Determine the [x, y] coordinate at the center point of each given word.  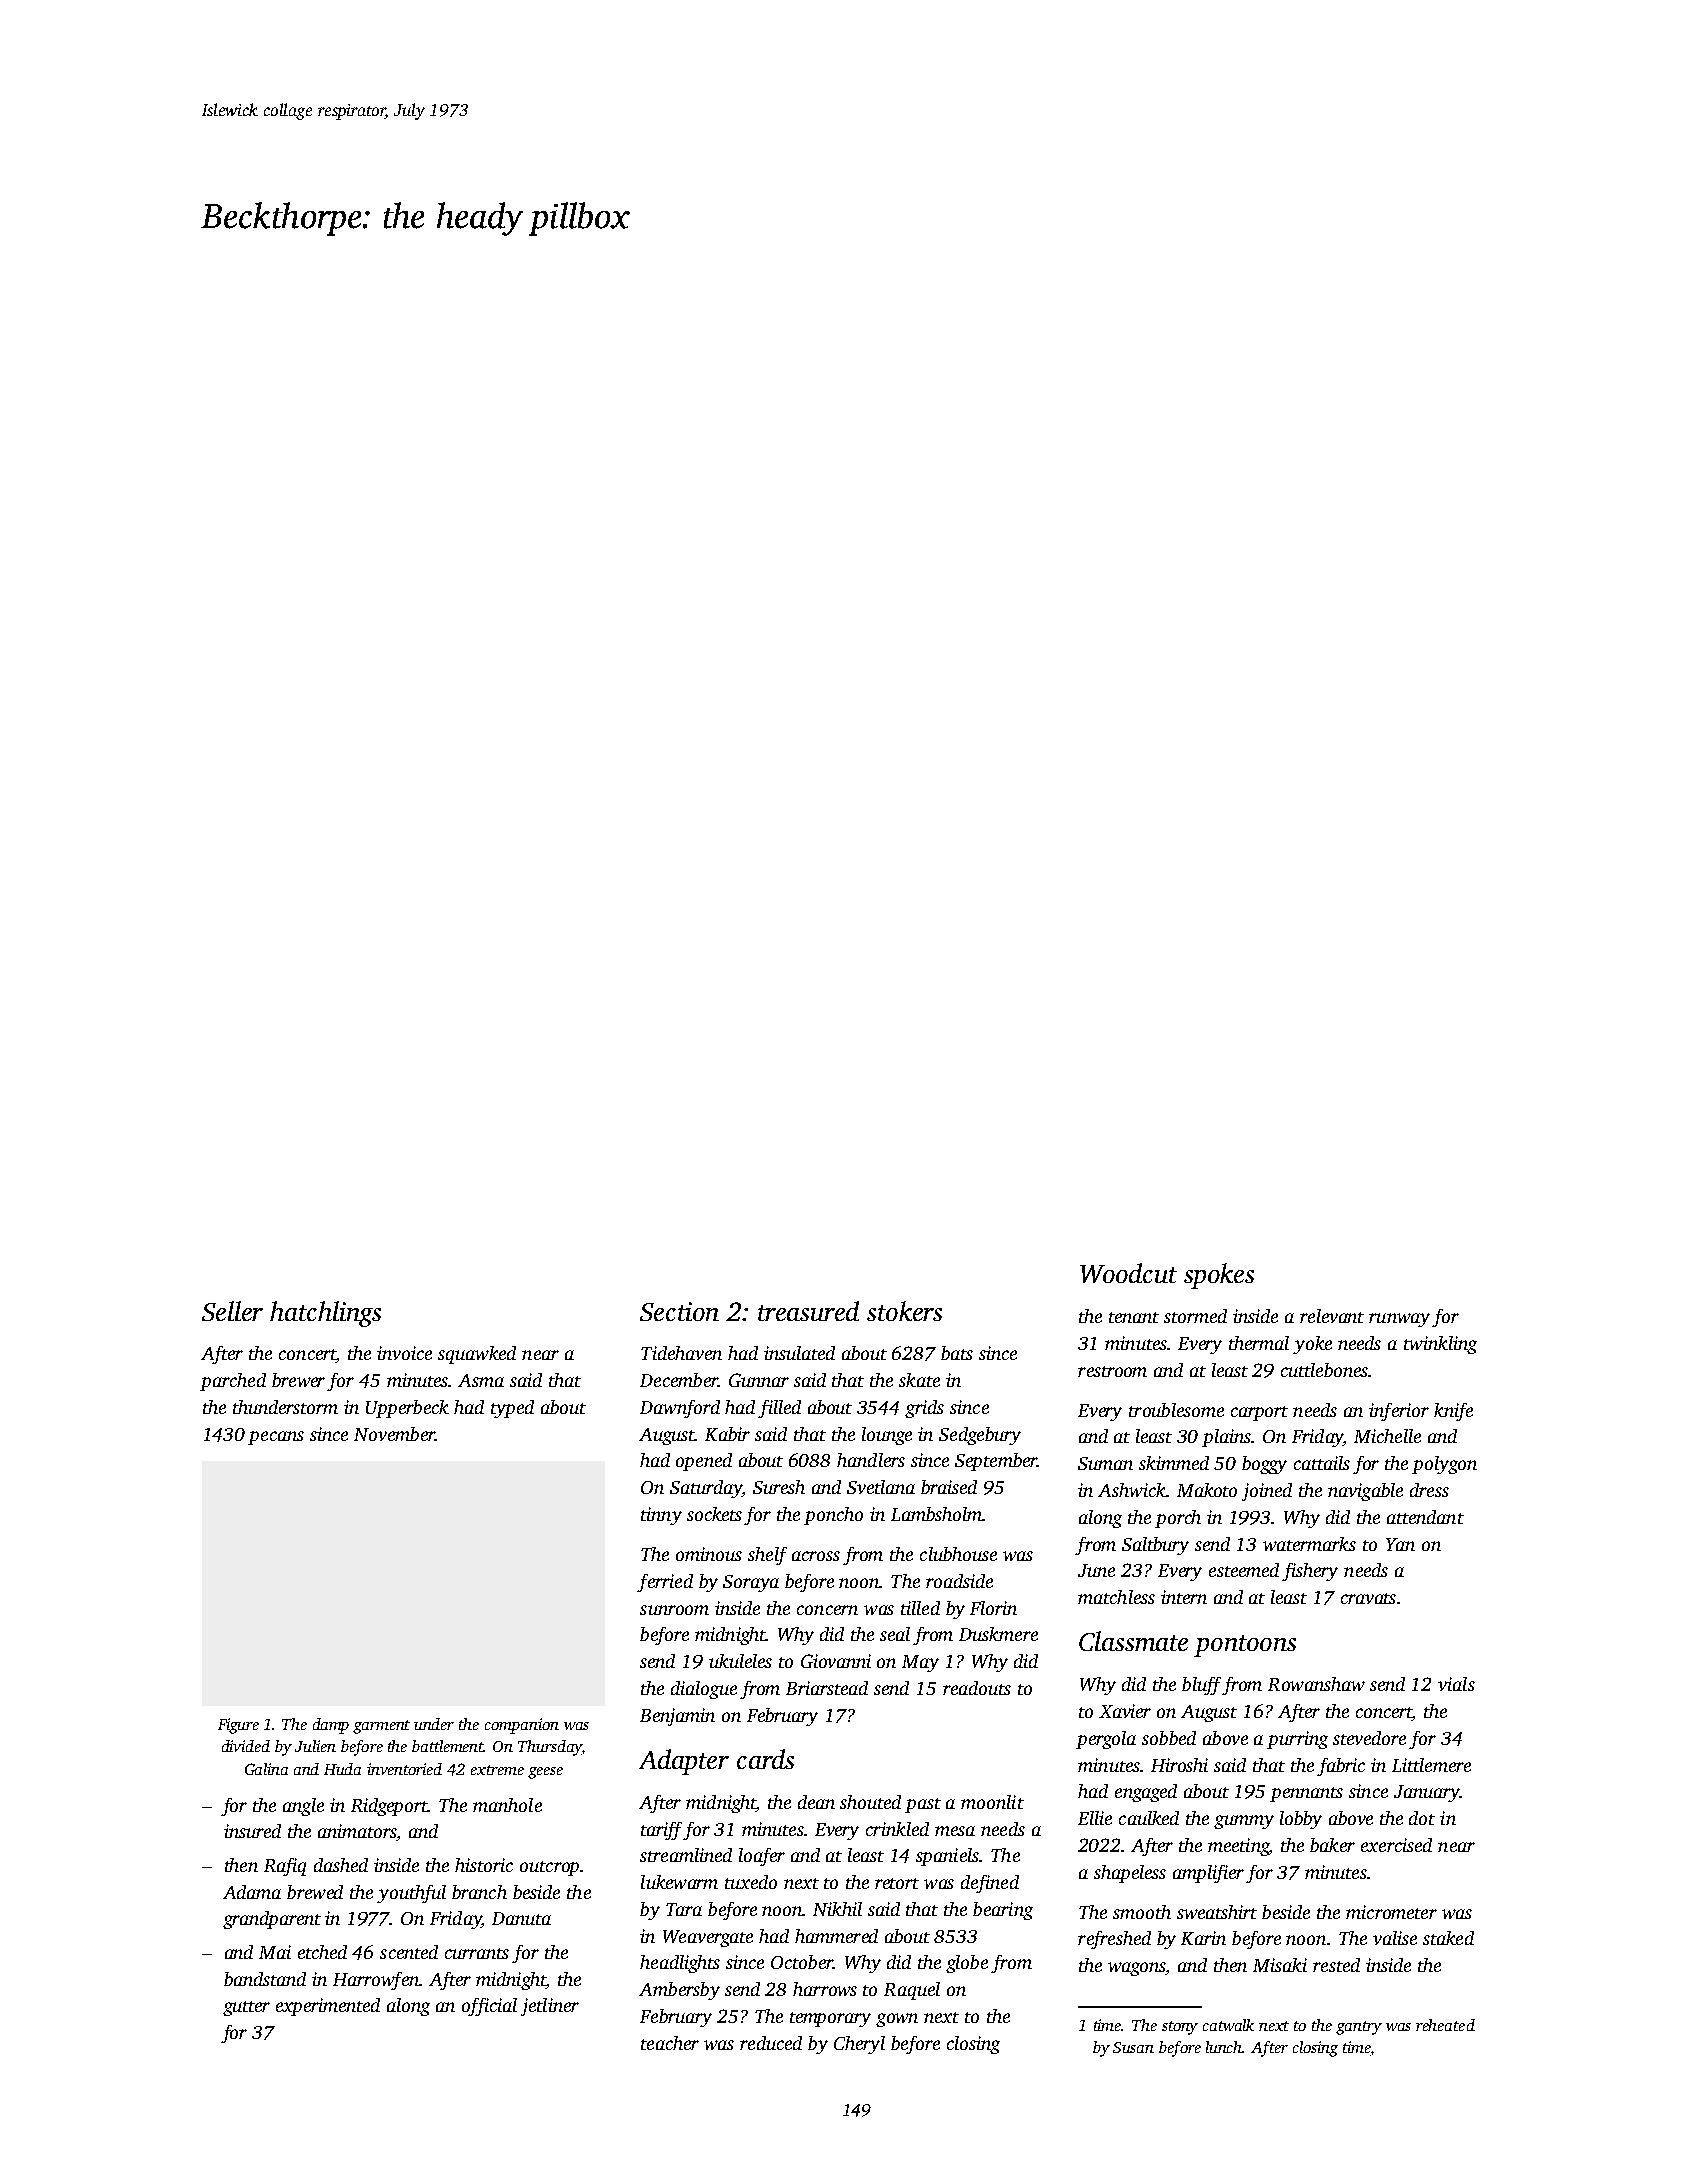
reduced [771, 2043]
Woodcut [1128, 1273]
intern [1184, 1597]
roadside [959, 1581]
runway [1399, 1320]
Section [679, 1311]
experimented [328, 2007]
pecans [276, 1438]
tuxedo [751, 1882]
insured [252, 1831]
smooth [1142, 1912]
